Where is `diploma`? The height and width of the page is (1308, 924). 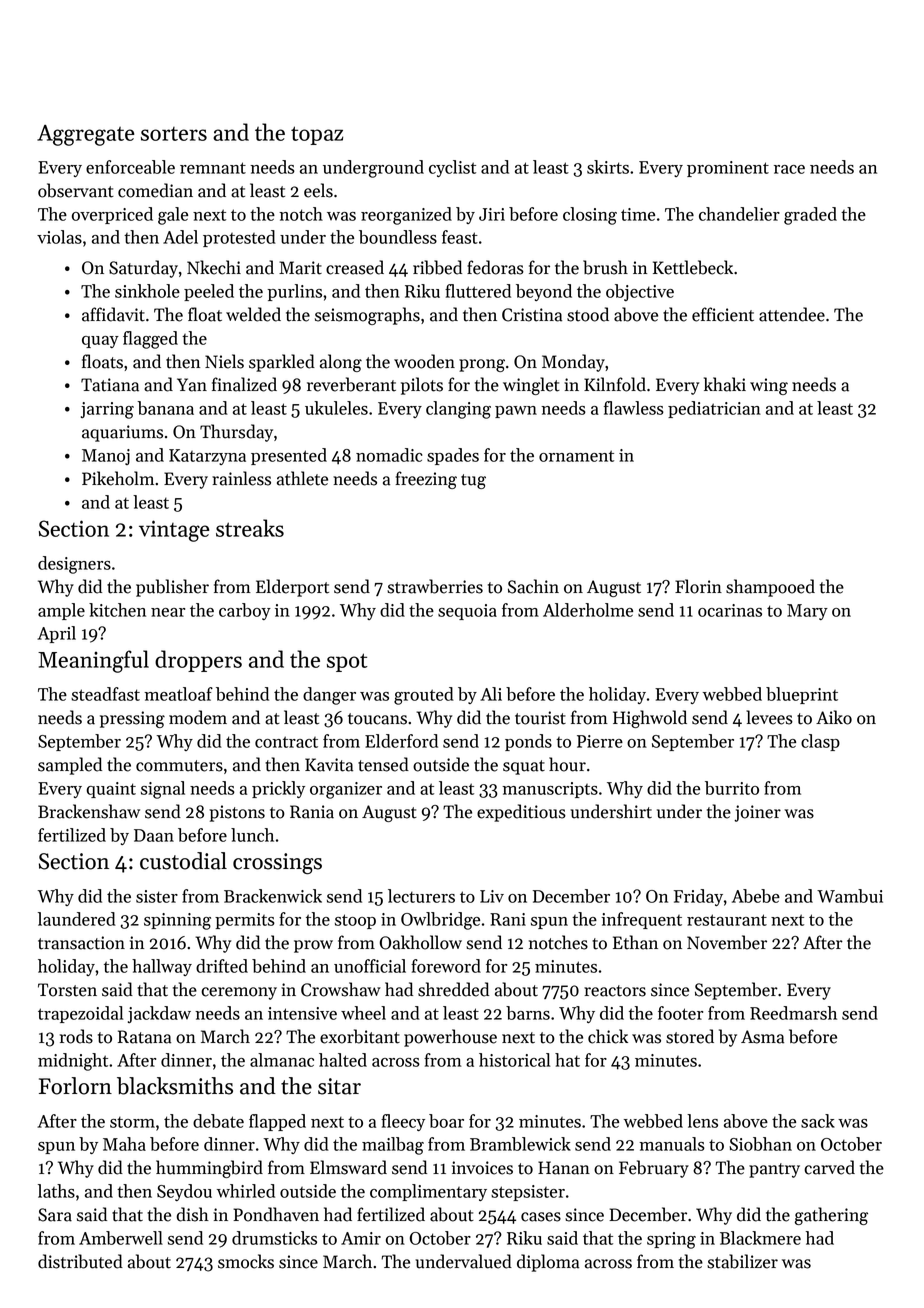
diploma is located at coordinates (548, 1263).
